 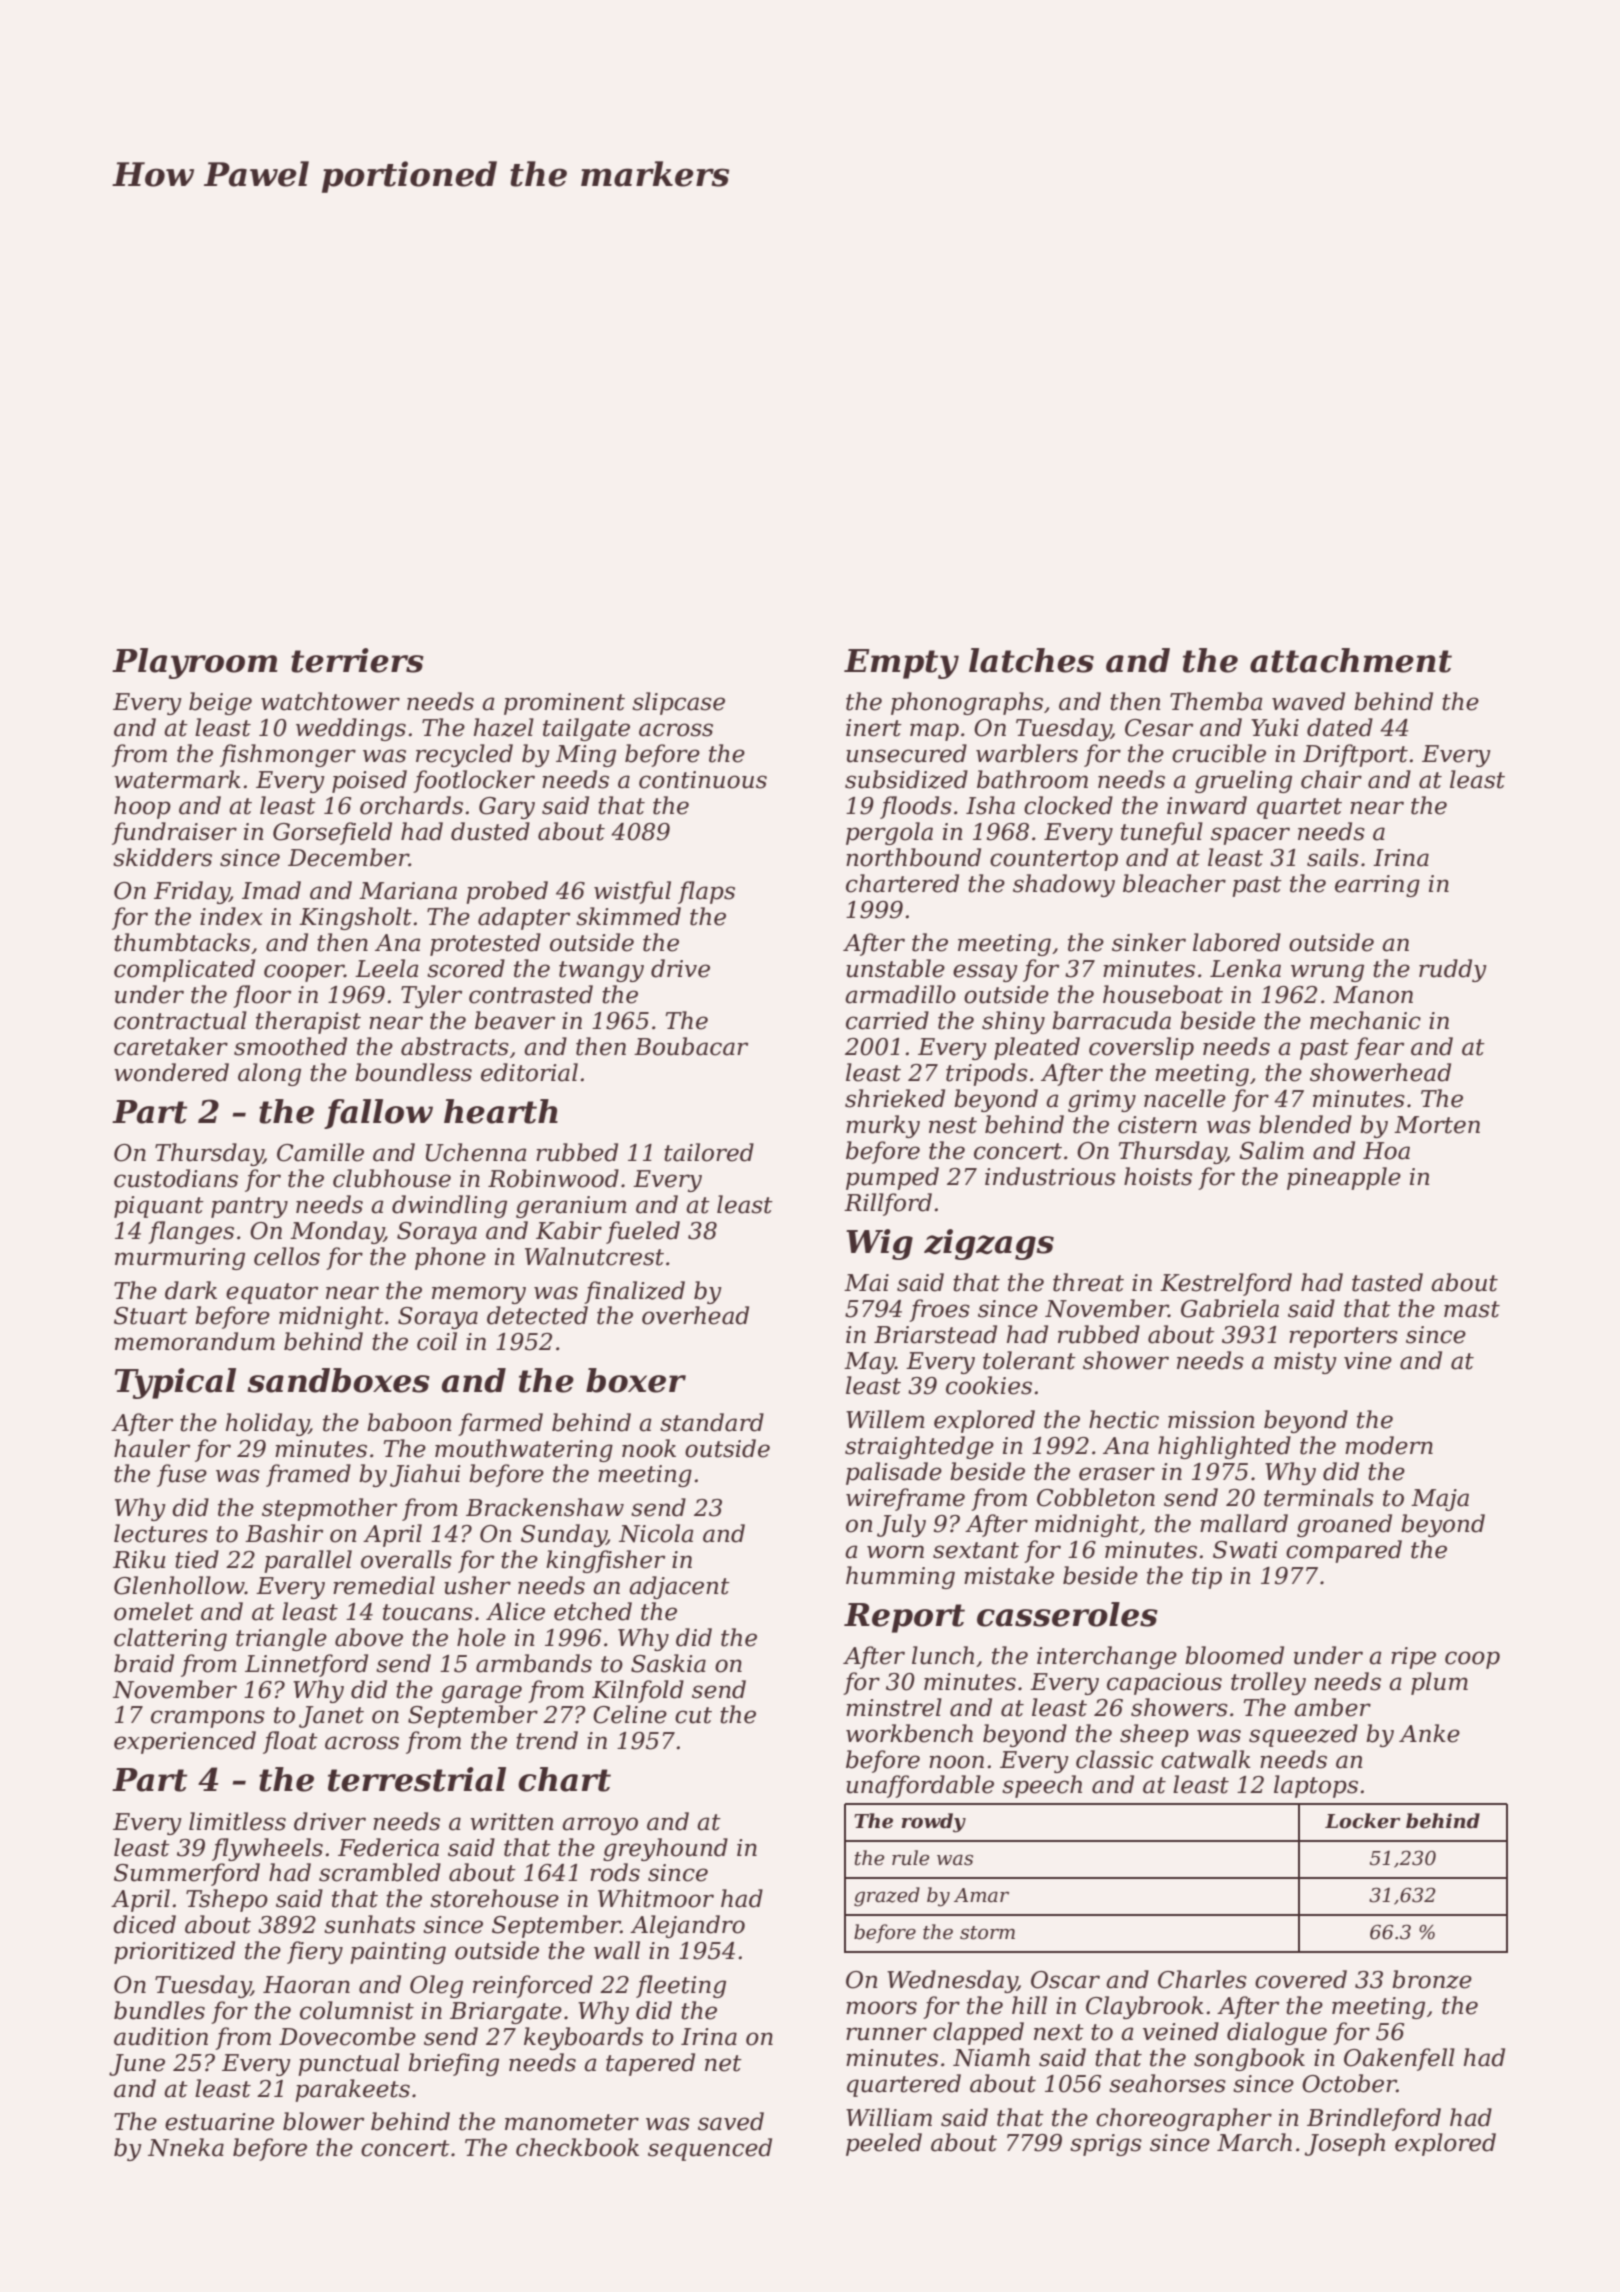 I want to click on terriers, so click(x=357, y=660).
